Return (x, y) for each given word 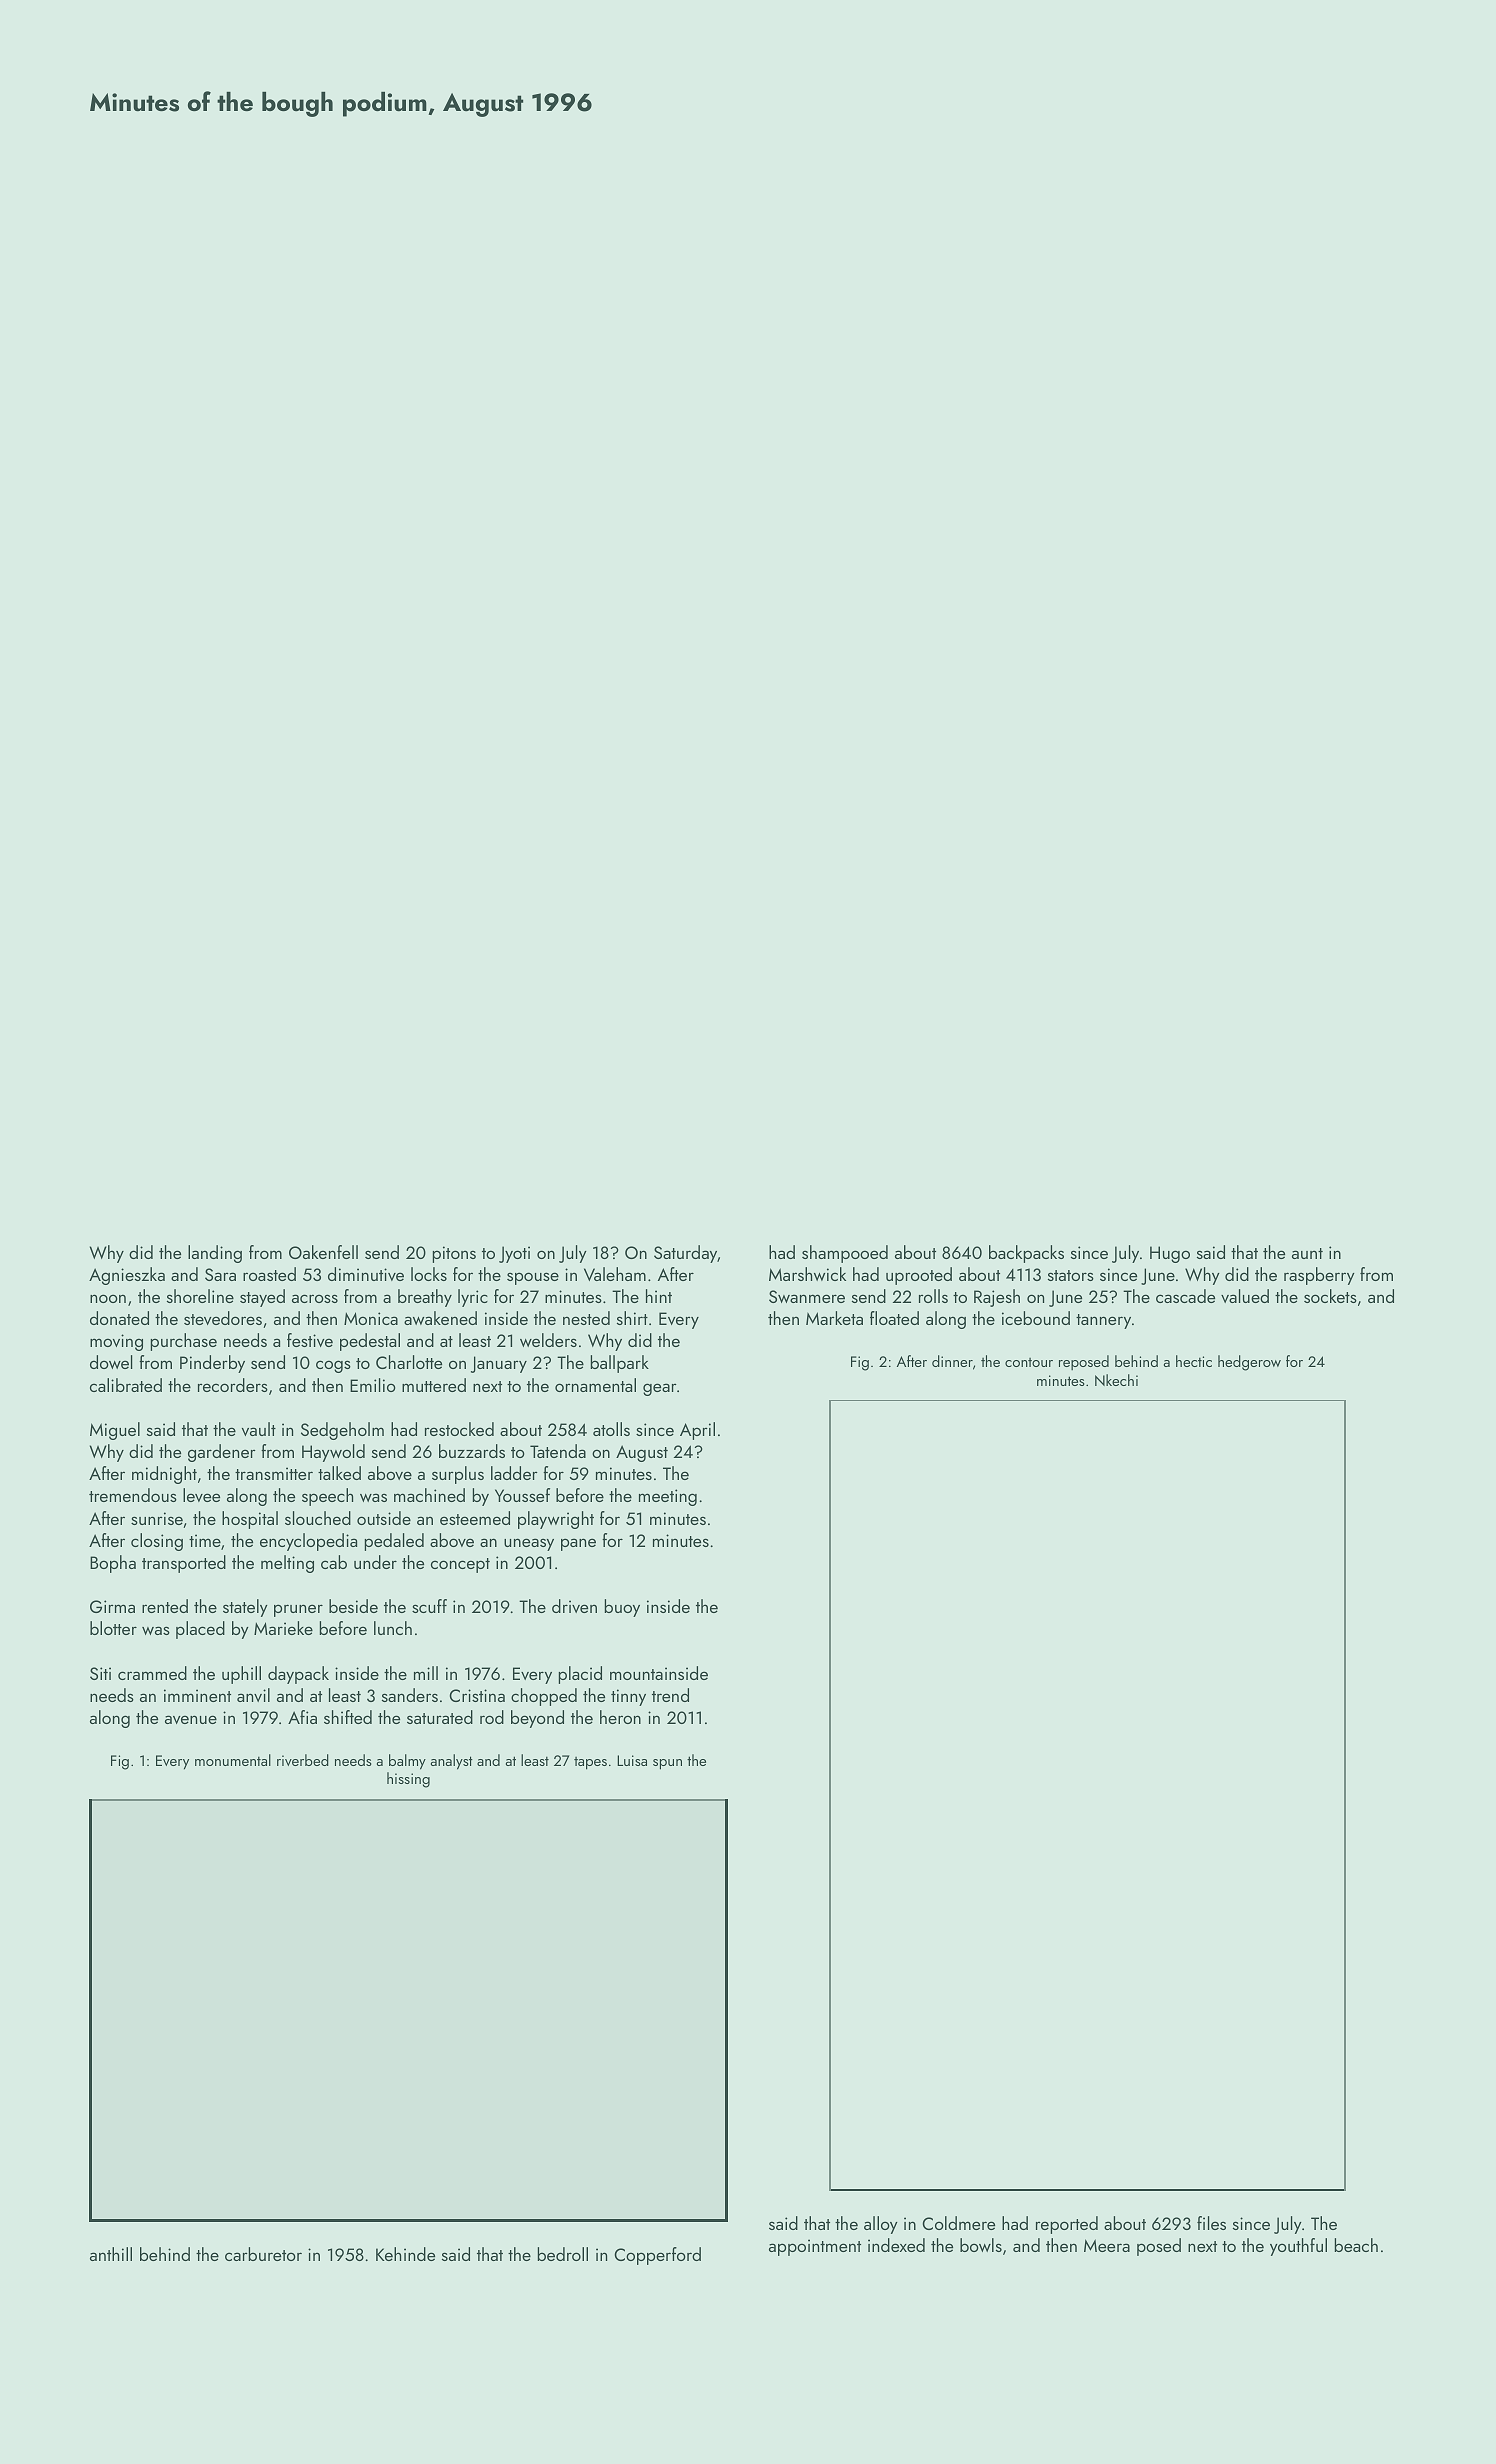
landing (215, 1254)
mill (426, 1673)
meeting (668, 1497)
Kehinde (405, 2254)
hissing (408, 1780)
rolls (933, 1296)
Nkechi (1116, 1380)
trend (670, 1695)
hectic (1194, 1361)
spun (667, 1764)
